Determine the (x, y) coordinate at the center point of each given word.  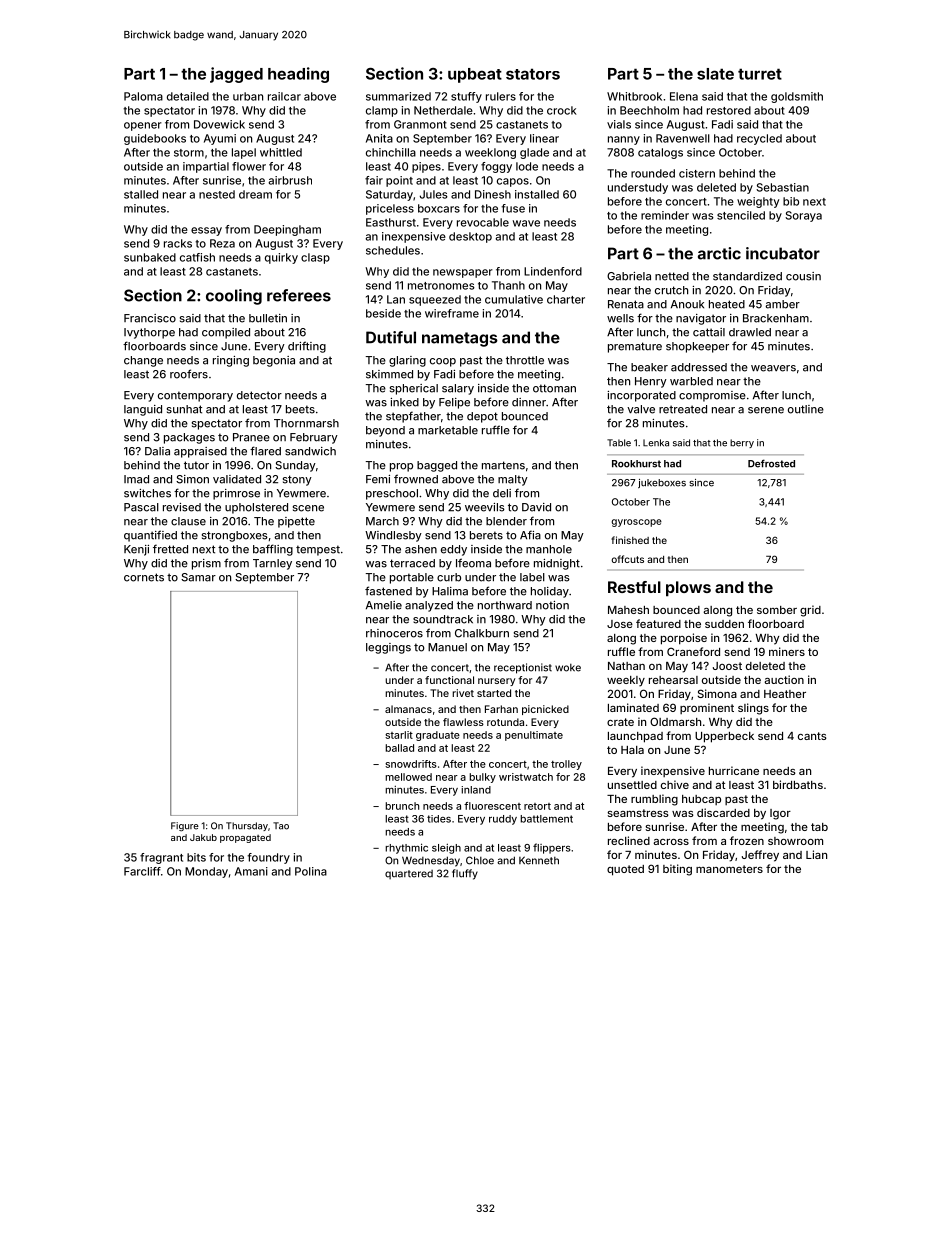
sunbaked (150, 257)
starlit (399, 735)
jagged (236, 75)
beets (300, 409)
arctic (719, 253)
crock (562, 110)
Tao (281, 826)
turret (760, 74)
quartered (409, 874)
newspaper (463, 273)
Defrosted (771, 463)
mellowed (408, 777)
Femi (378, 479)
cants (812, 736)
